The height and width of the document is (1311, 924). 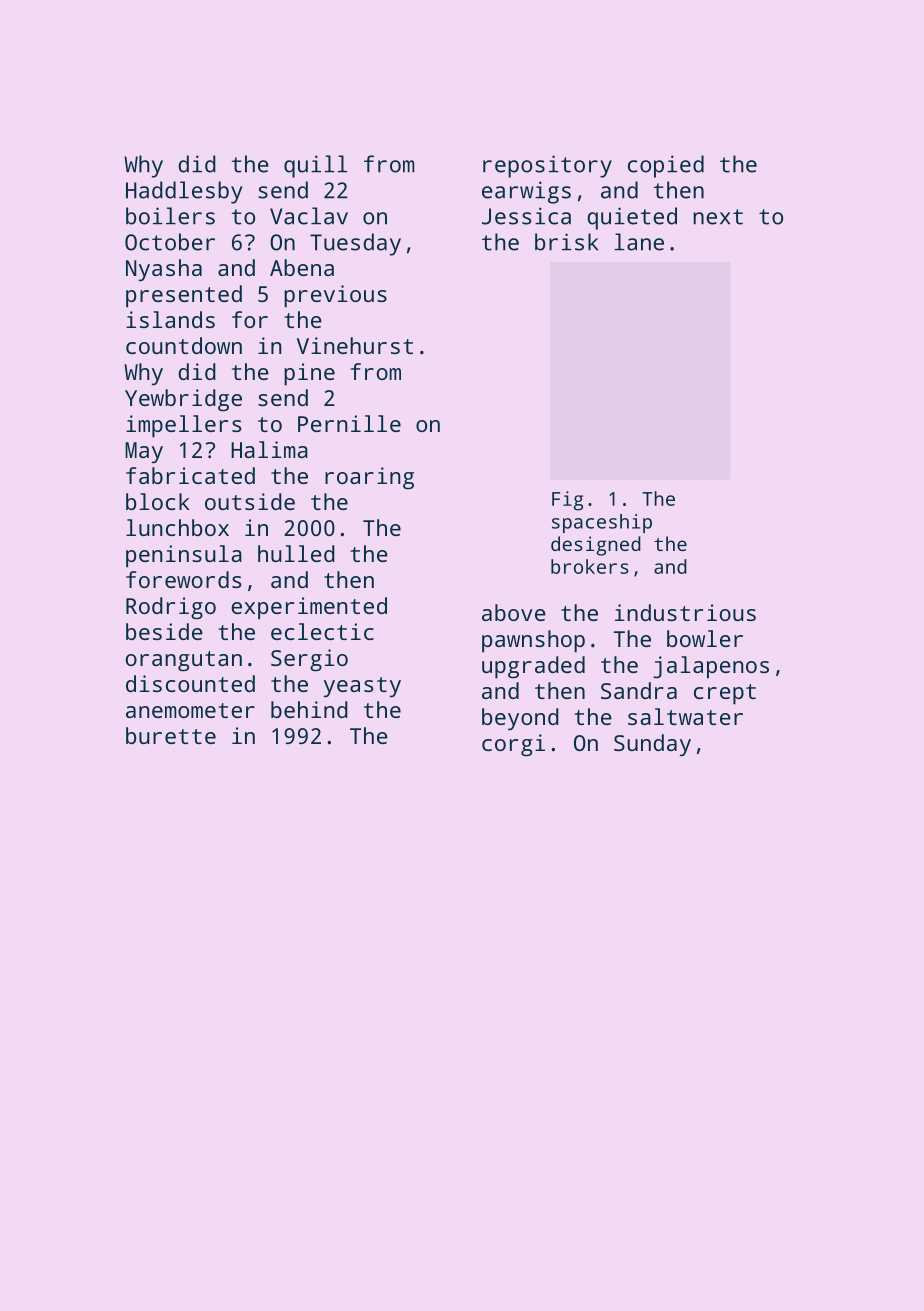 What do you see at coordinates (184, 192) in the document?
I see `Haddlesby` at bounding box center [184, 192].
